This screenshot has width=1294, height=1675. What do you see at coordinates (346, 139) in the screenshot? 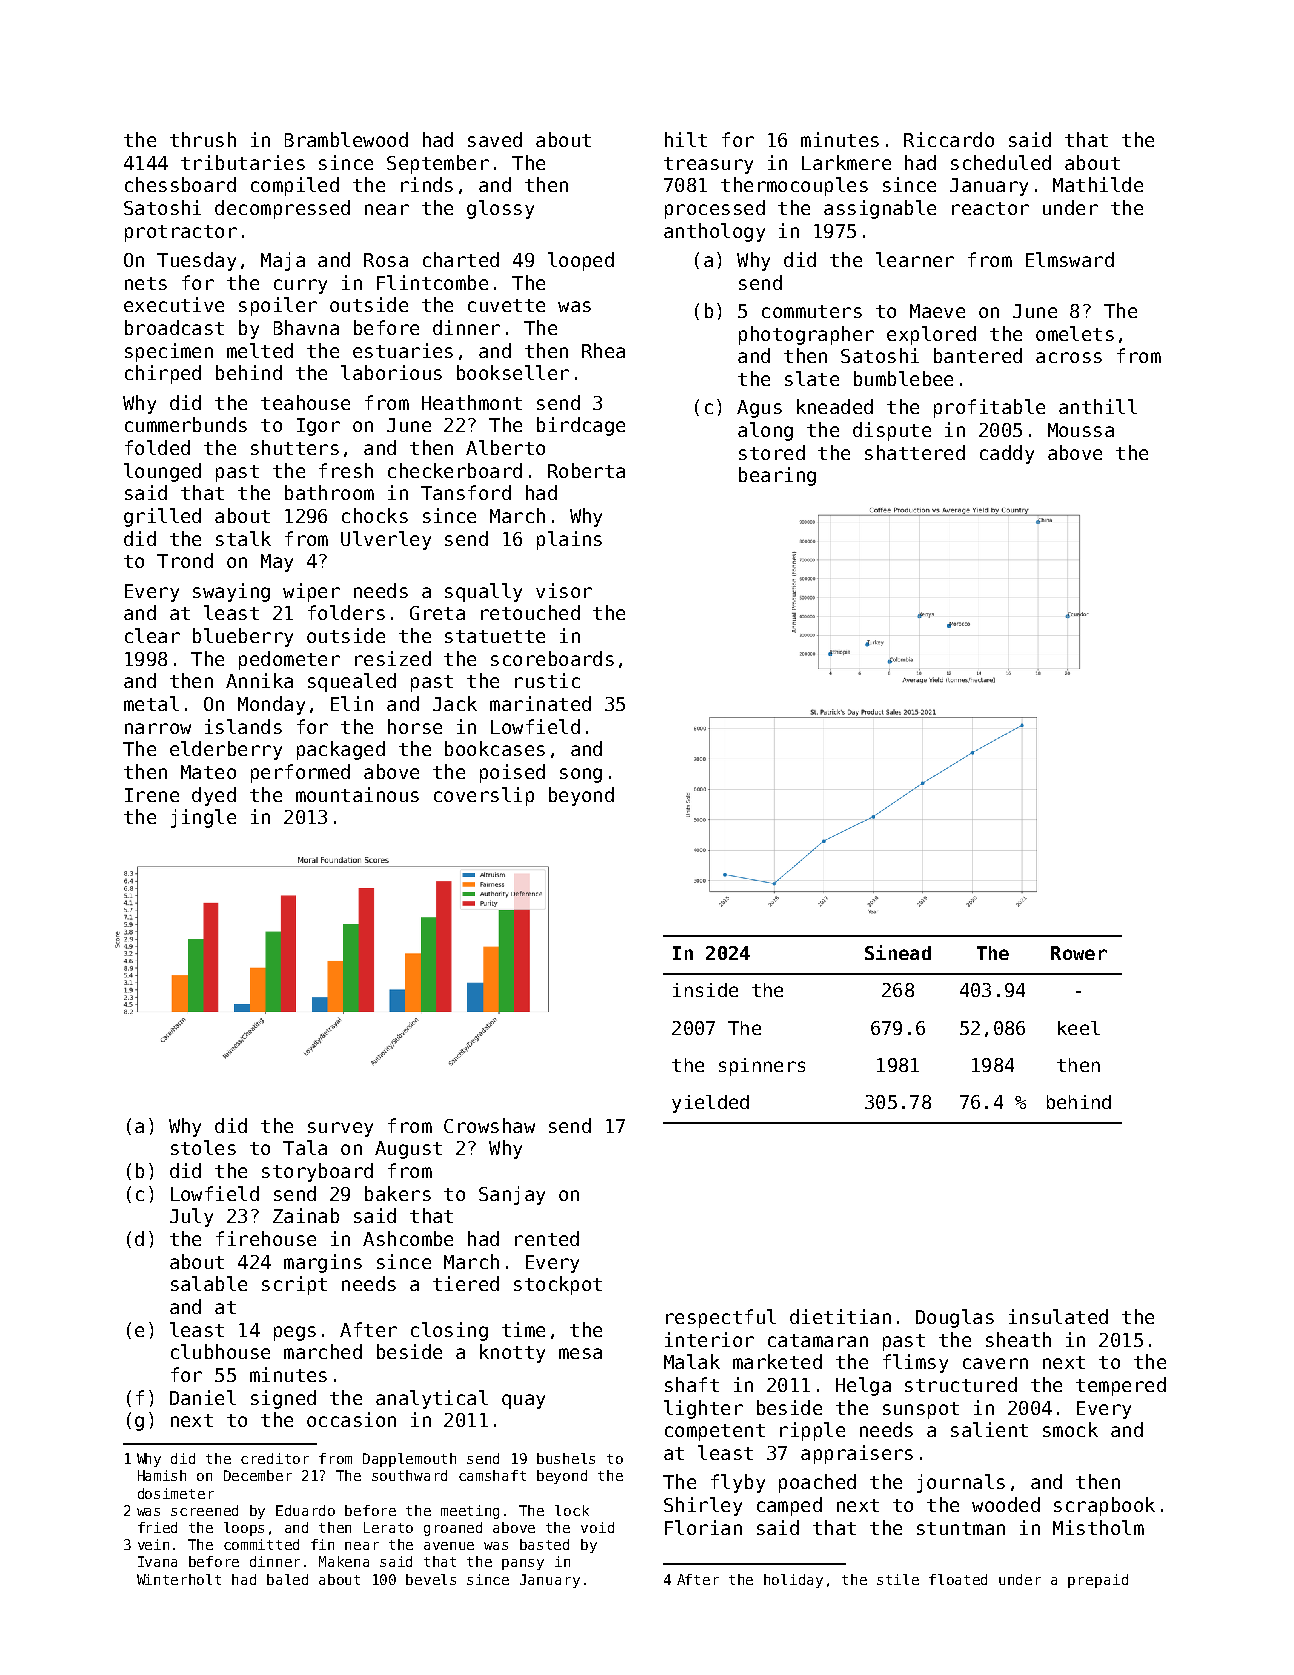
I see `Bramblewood` at bounding box center [346, 139].
